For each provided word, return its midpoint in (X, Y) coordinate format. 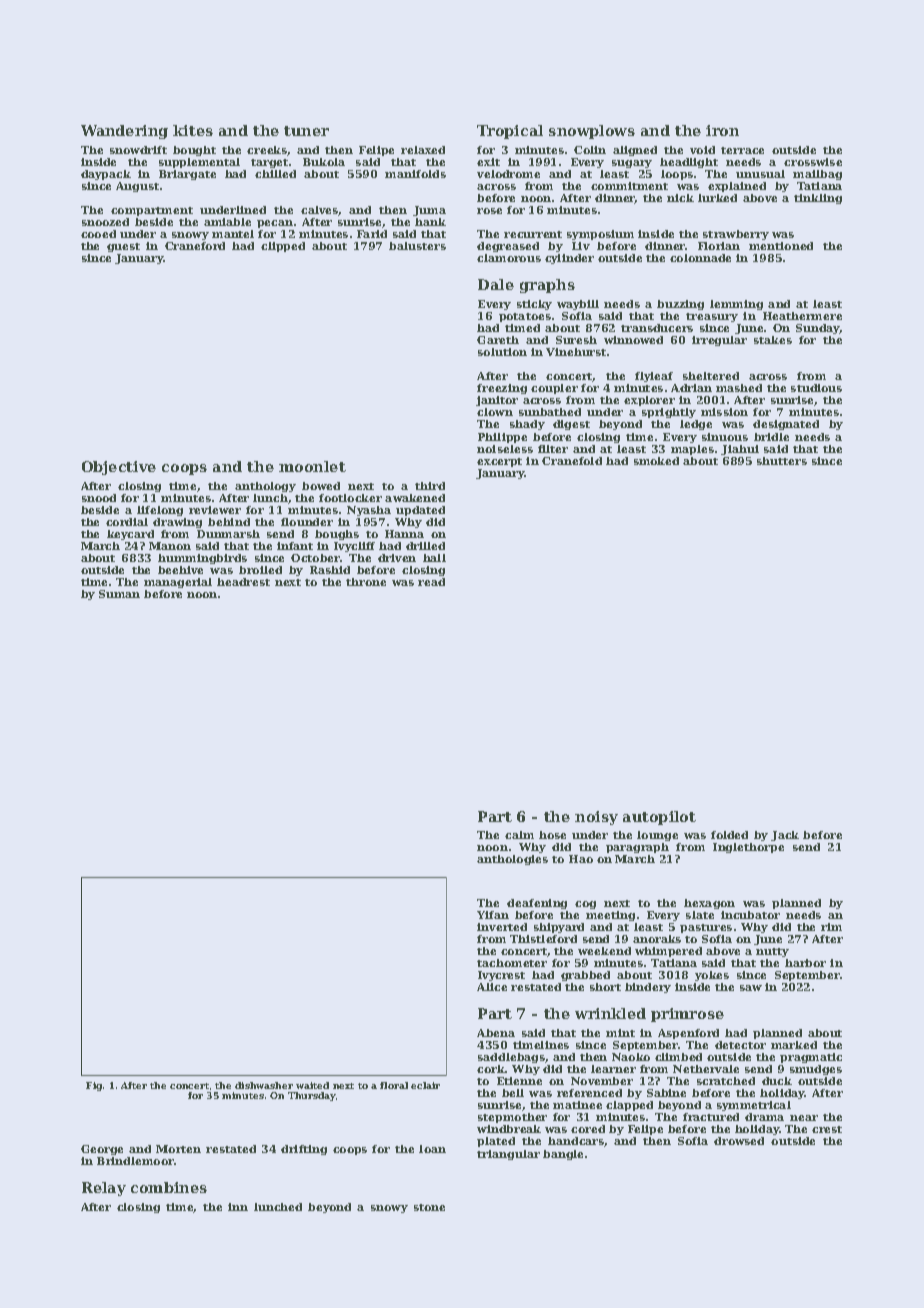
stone (429, 1207)
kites (193, 130)
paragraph (637, 848)
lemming (736, 305)
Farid (372, 234)
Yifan (493, 915)
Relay (104, 1189)
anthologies (512, 860)
